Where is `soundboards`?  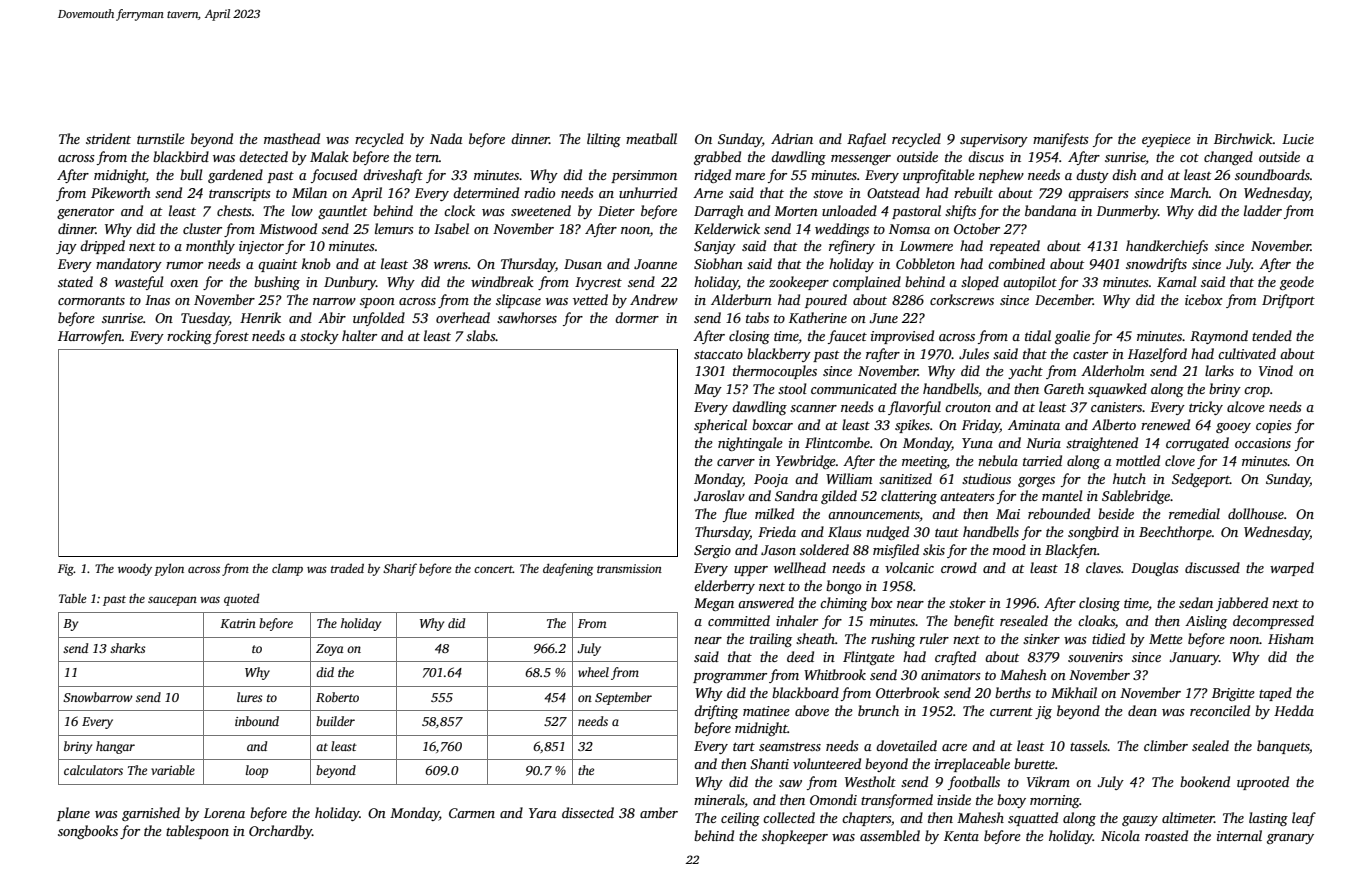 soundboards is located at coordinates (1272, 174).
